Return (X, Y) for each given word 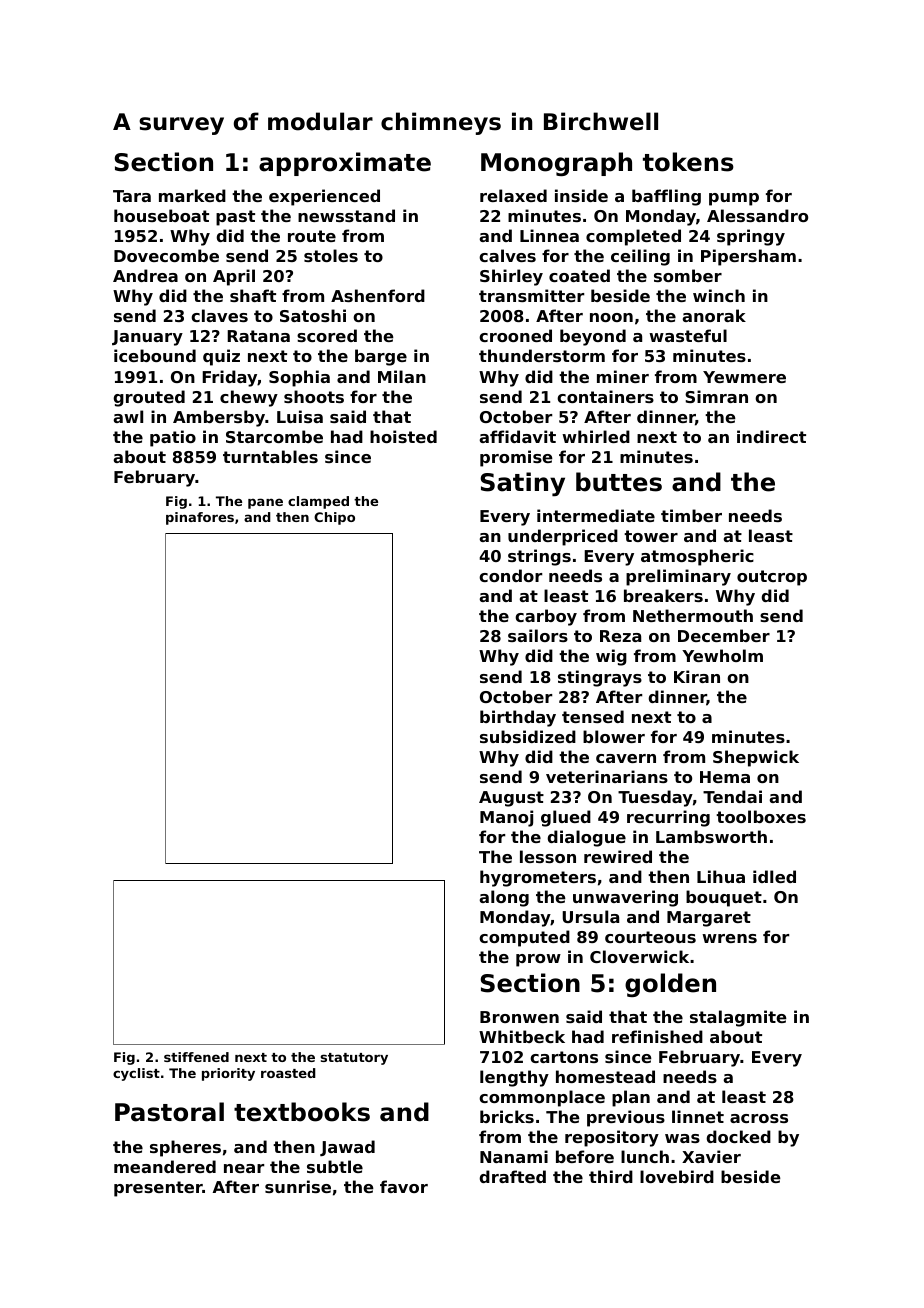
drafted (512, 1176)
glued (566, 818)
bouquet (724, 898)
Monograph (556, 164)
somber (688, 275)
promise (516, 458)
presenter (158, 1189)
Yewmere (744, 377)
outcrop (772, 578)
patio (173, 438)
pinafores (200, 518)
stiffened (196, 1057)
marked (192, 195)
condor (510, 575)
